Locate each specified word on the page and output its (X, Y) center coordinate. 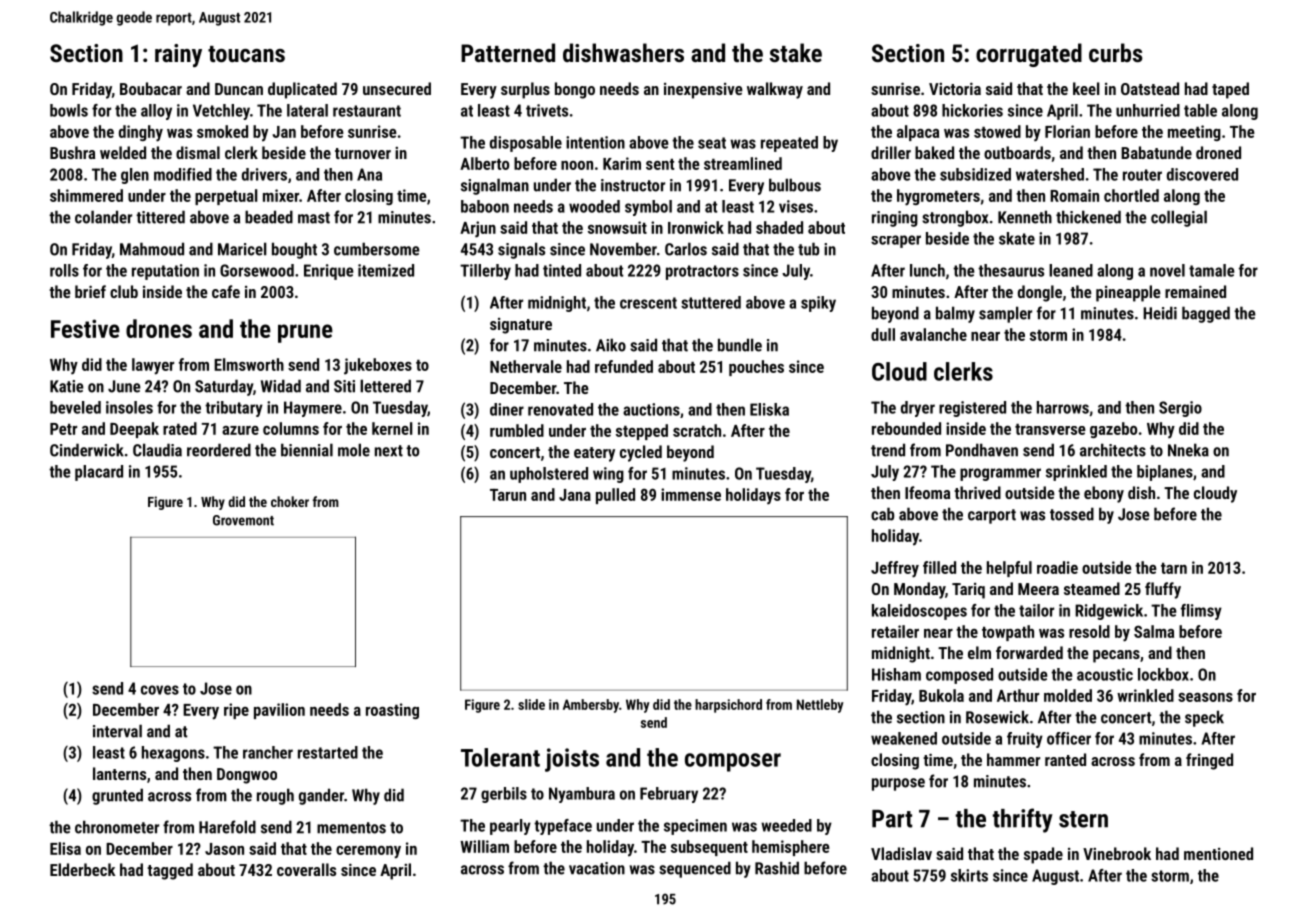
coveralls (306, 869)
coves (160, 690)
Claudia (157, 450)
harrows (1063, 407)
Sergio (1180, 409)
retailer (895, 631)
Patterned (508, 52)
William (484, 846)
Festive (85, 328)
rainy (178, 55)
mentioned (1218, 853)
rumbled (517, 430)
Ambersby (591, 706)
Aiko (611, 345)
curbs (1116, 52)
